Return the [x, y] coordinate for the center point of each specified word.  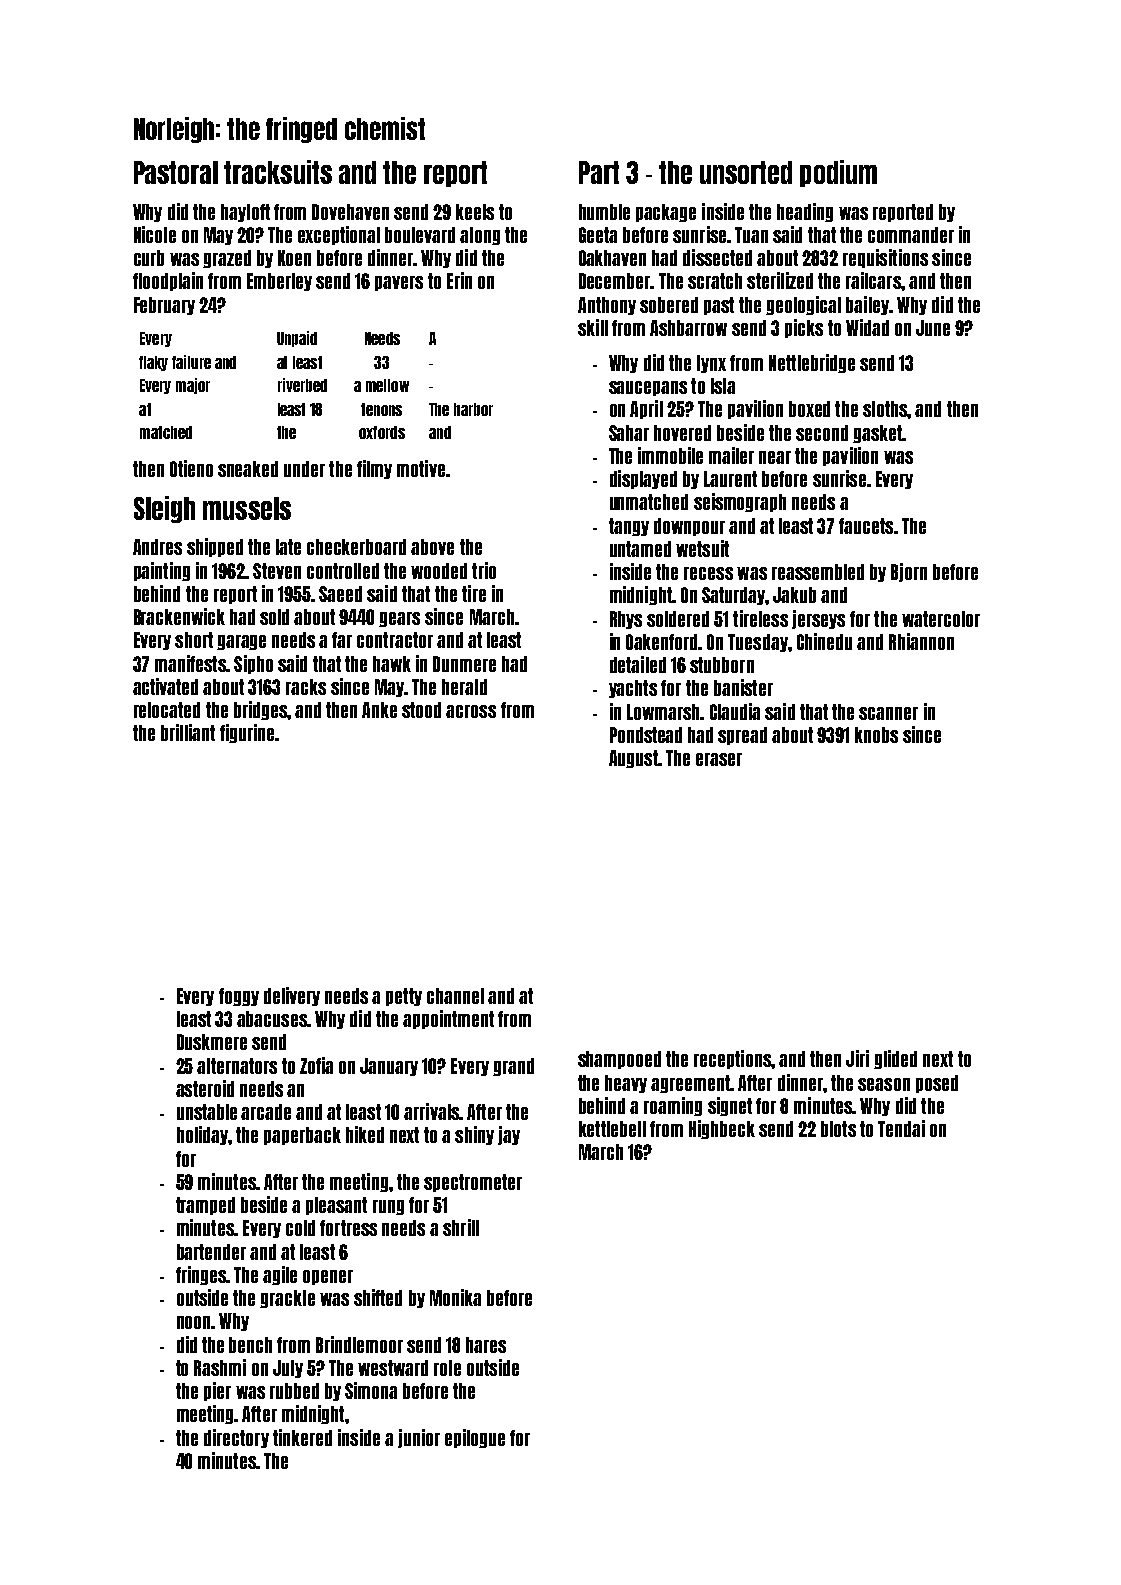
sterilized [780, 280]
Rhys [626, 620]
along [480, 236]
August [633, 759]
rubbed [294, 1391]
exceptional [339, 235]
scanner [888, 713]
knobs [876, 735]
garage [241, 642]
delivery [292, 996]
